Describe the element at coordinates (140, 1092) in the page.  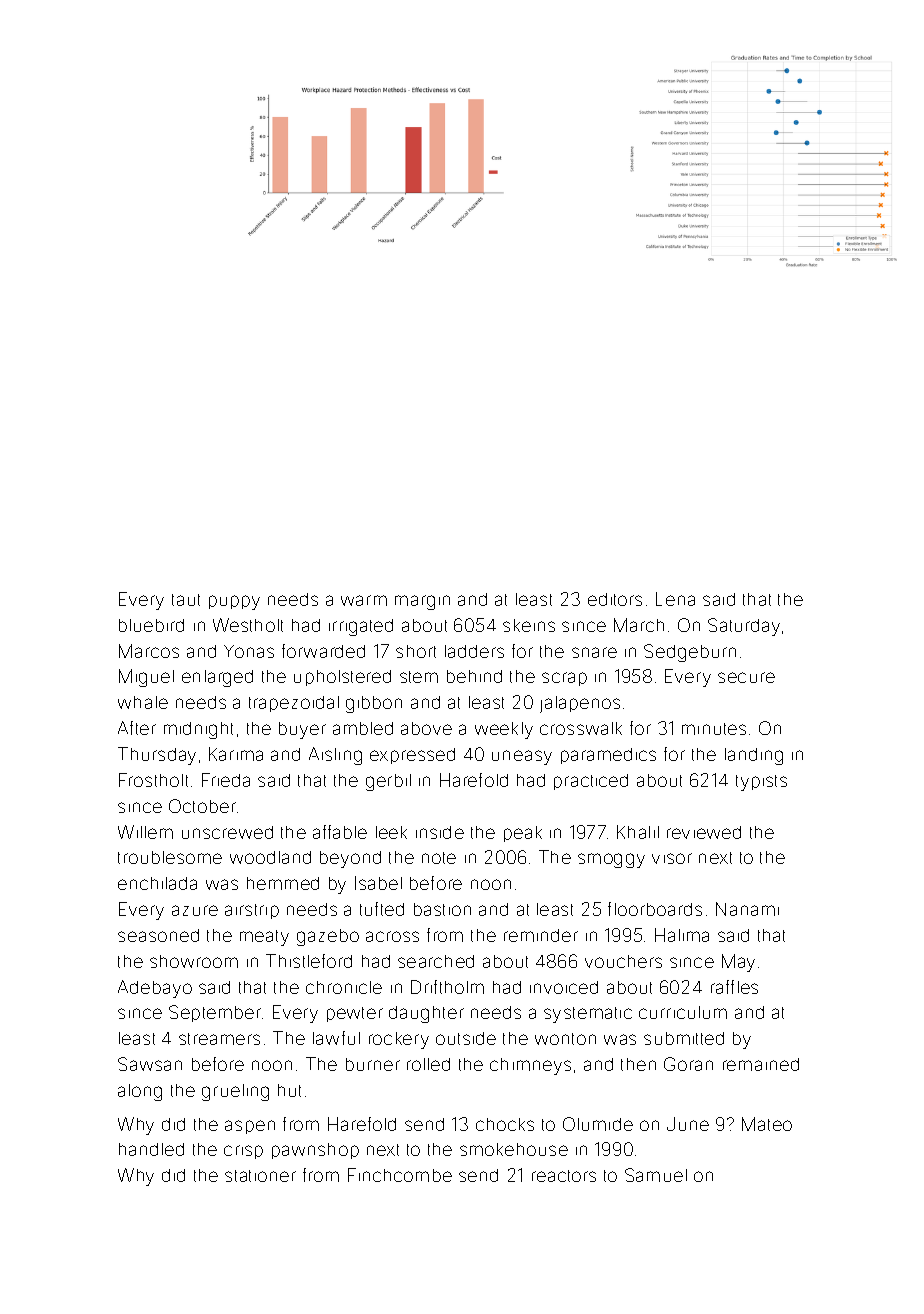
I see `along` at that location.
